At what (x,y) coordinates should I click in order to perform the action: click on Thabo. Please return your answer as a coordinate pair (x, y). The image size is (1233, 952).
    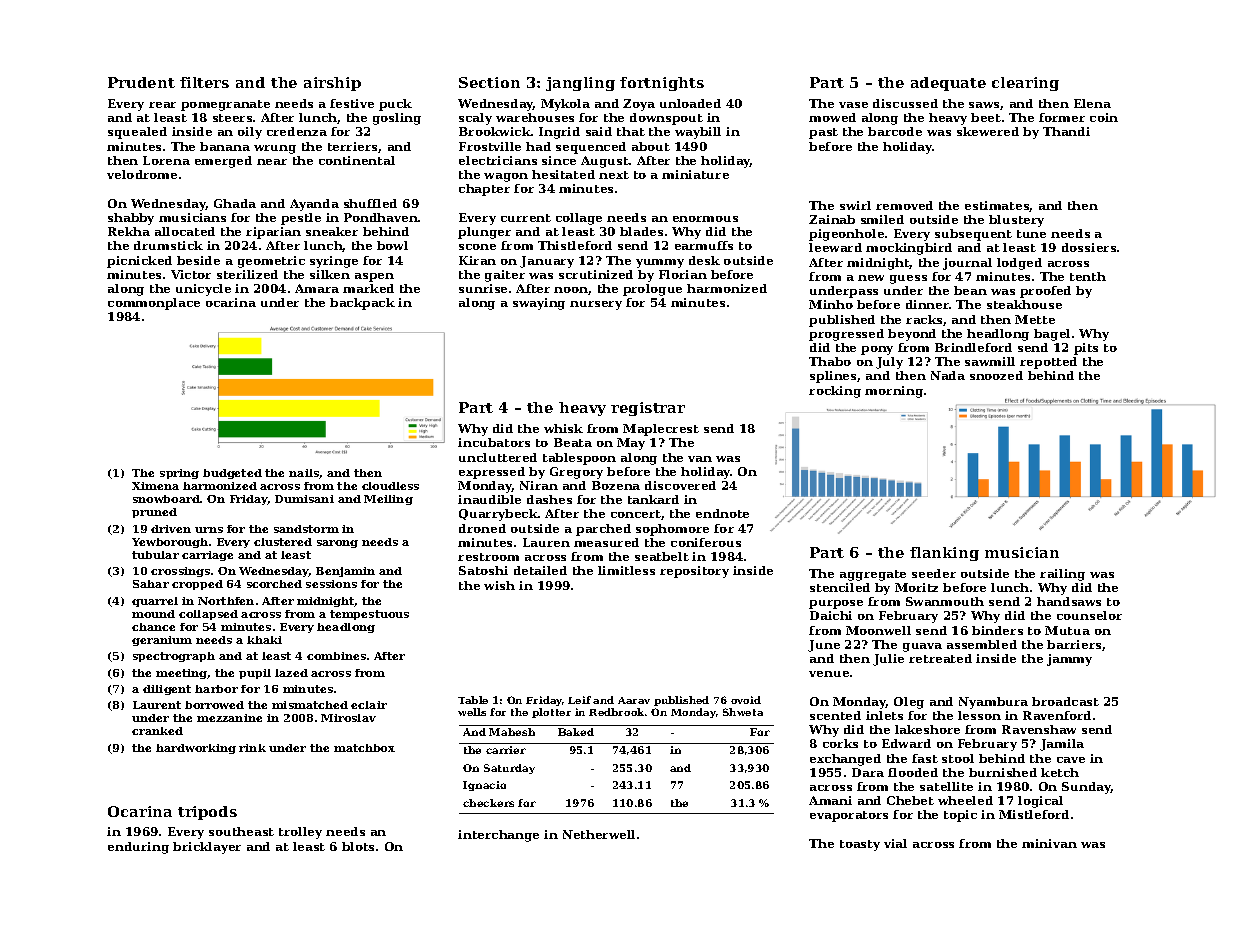
    Looking at the image, I should click on (830, 361).
